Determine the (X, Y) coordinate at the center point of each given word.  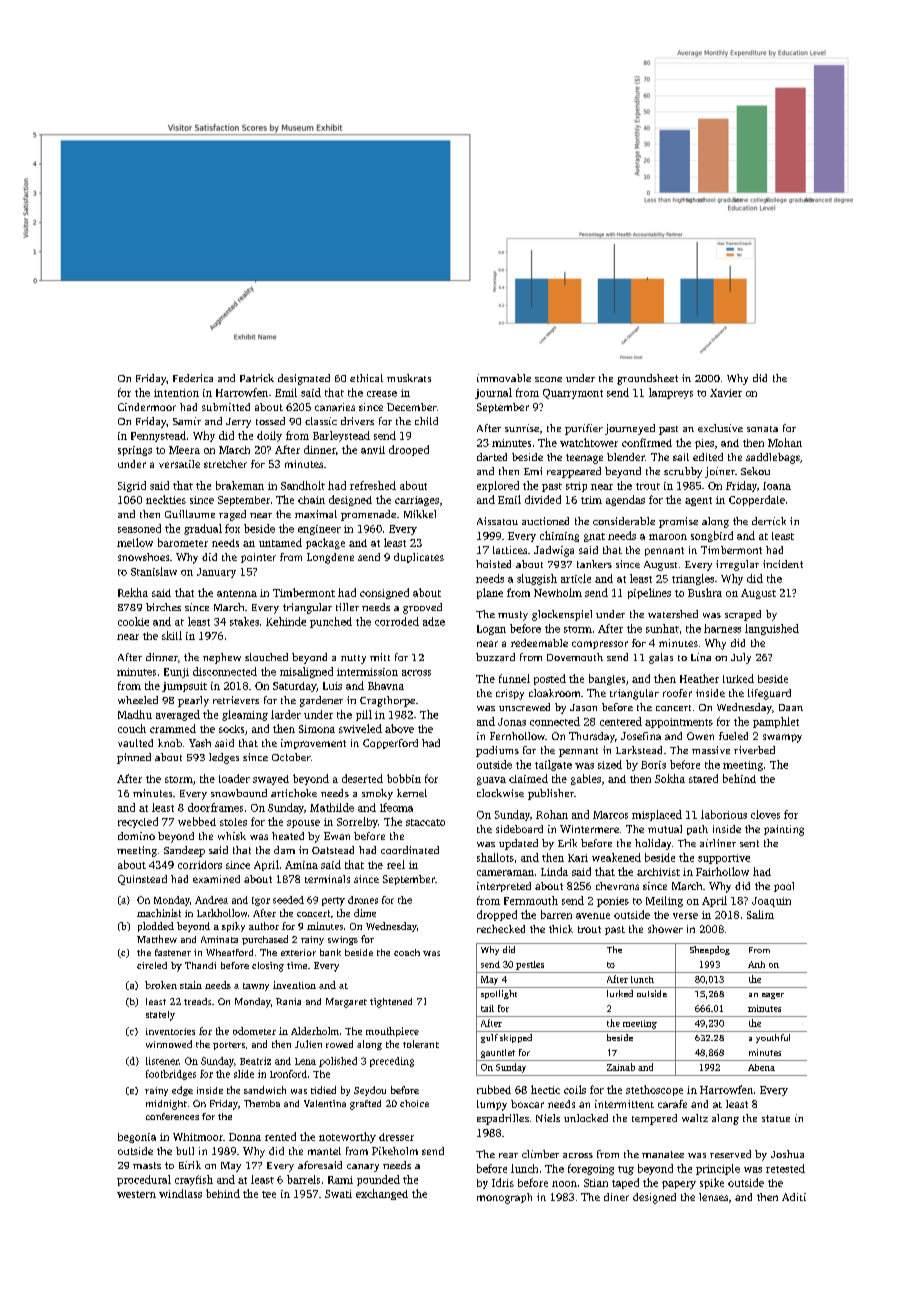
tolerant (421, 1044)
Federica (193, 378)
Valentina (325, 1103)
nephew (222, 658)
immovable (504, 378)
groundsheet (647, 379)
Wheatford (229, 952)
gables (586, 779)
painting (784, 830)
